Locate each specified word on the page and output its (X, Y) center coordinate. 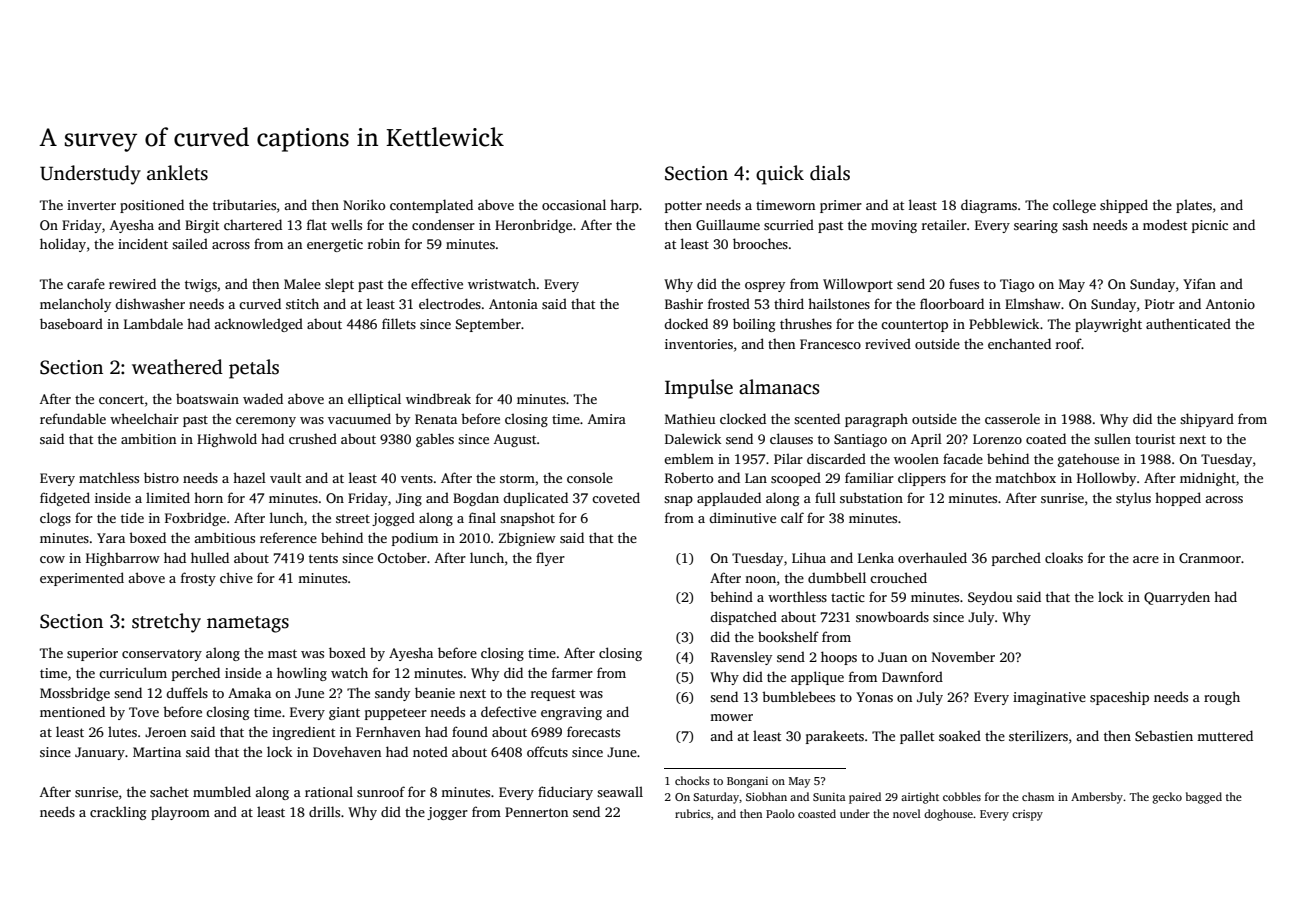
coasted (817, 813)
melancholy (75, 305)
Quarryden (1177, 598)
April (926, 440)
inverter (91, 205)
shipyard (1207, 420)
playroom (180, 813)
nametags (248, 624)
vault (285, 477)
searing (1036, 226)
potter (683, 207)
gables (435, 440)
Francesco (830, 344)
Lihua (809, 557)
